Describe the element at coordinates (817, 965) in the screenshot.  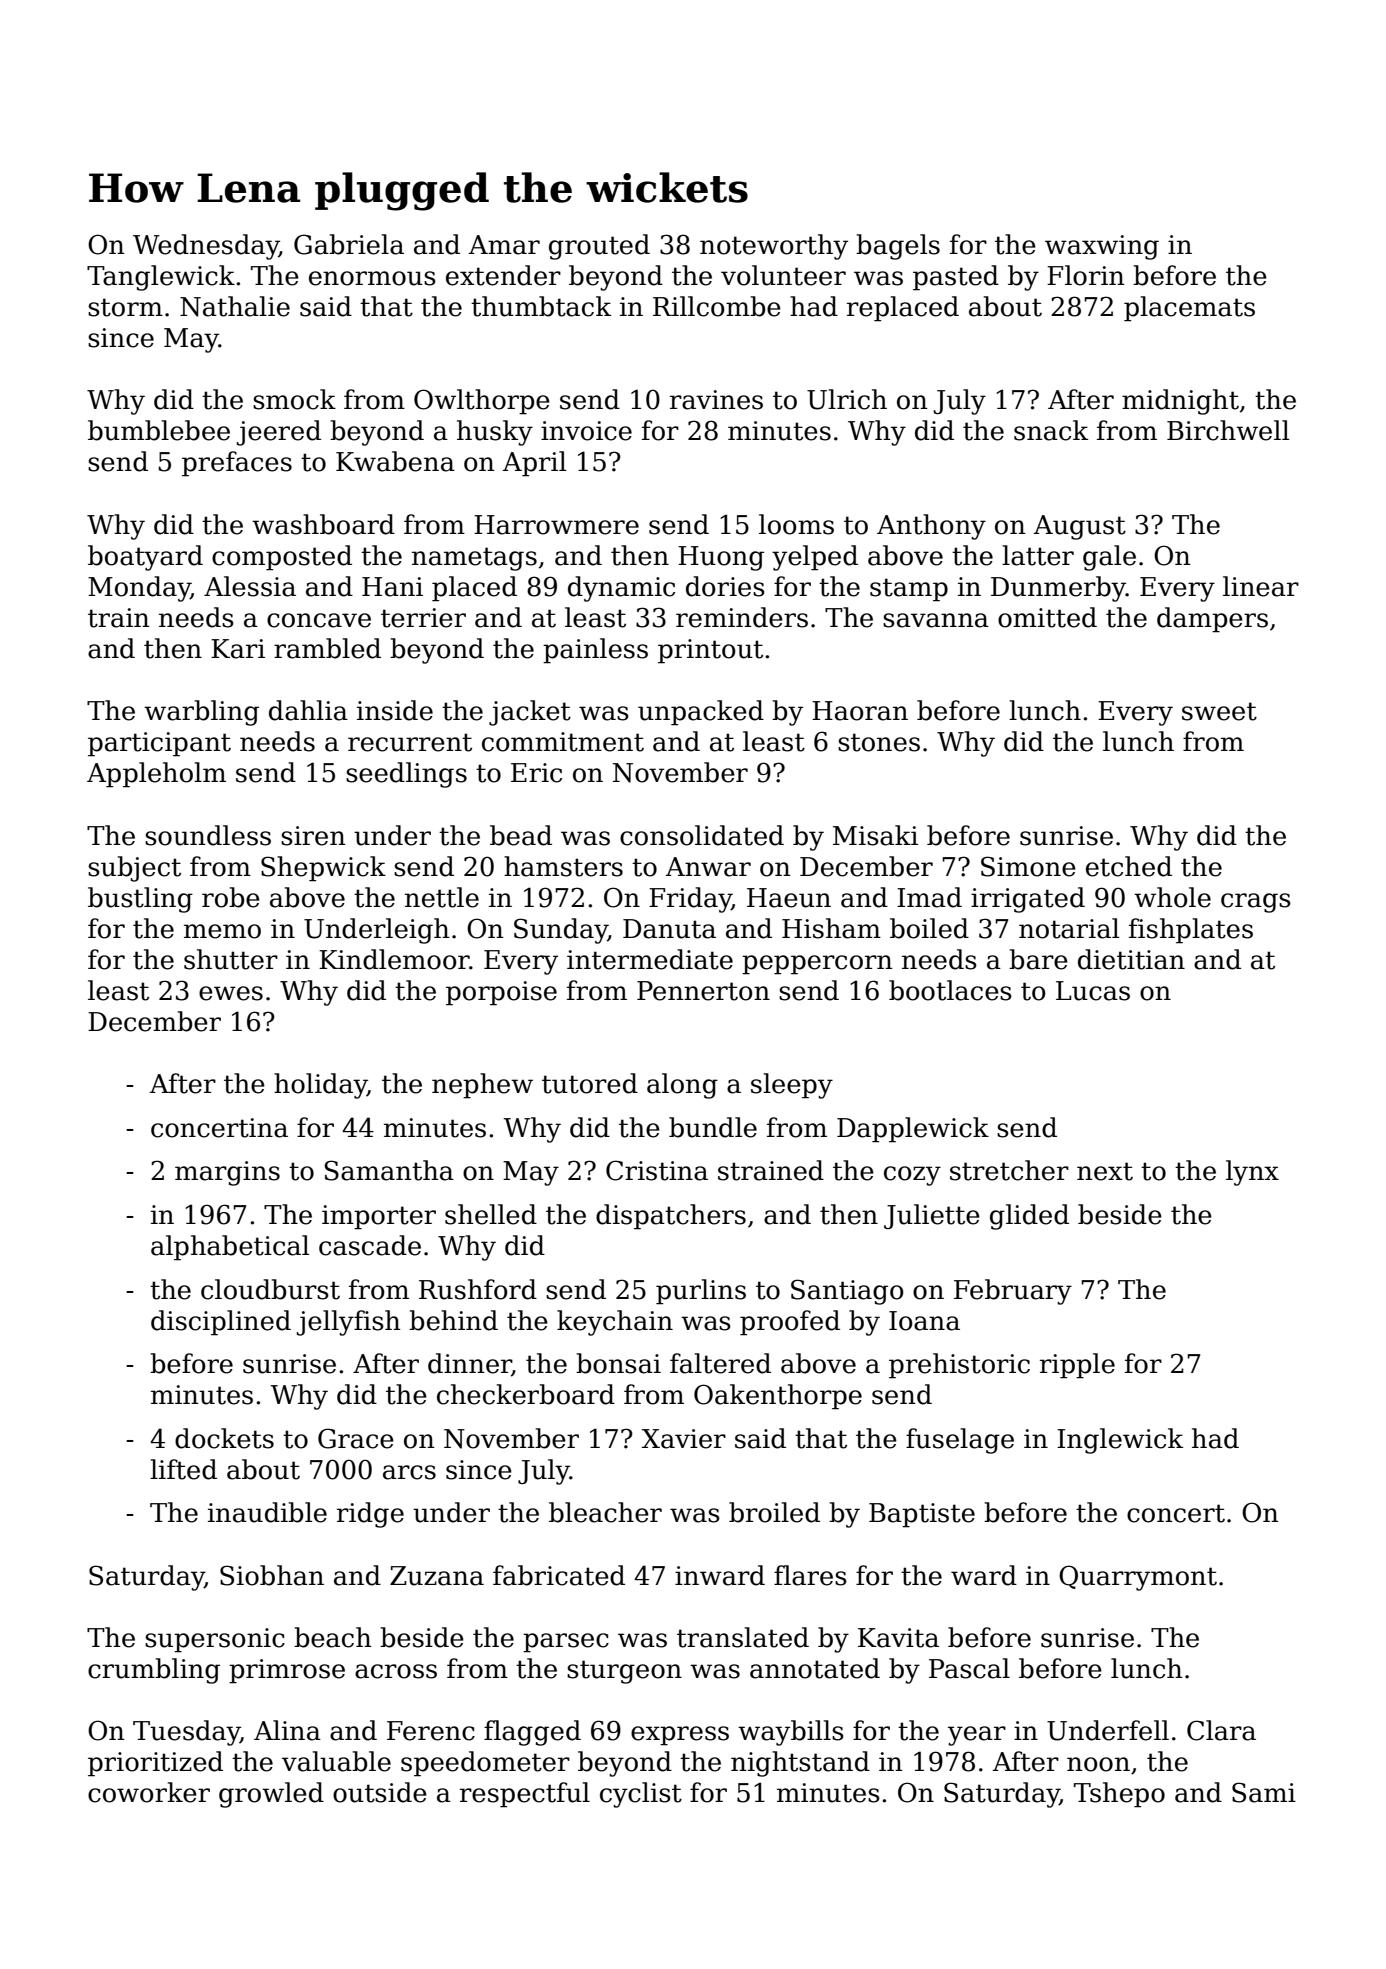
I see `peppercorn` at that location.
